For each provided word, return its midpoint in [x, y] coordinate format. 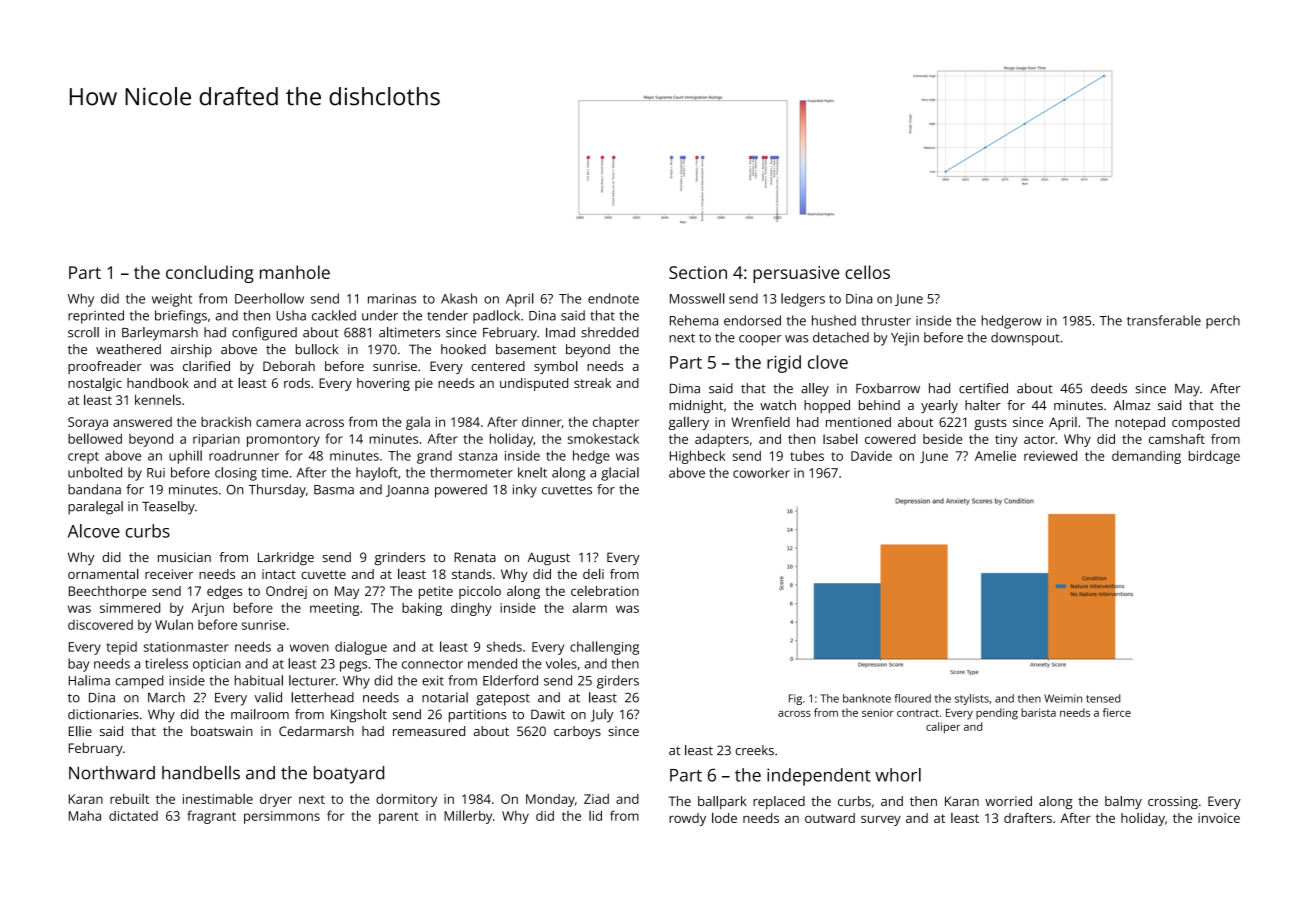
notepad [1140, 423]
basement [526, 349]
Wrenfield [760, 422]
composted [1206, 423]
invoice [1219, 818]
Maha [85, 815]
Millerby [468, 817]
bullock [317, 349]
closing [236, 474]
